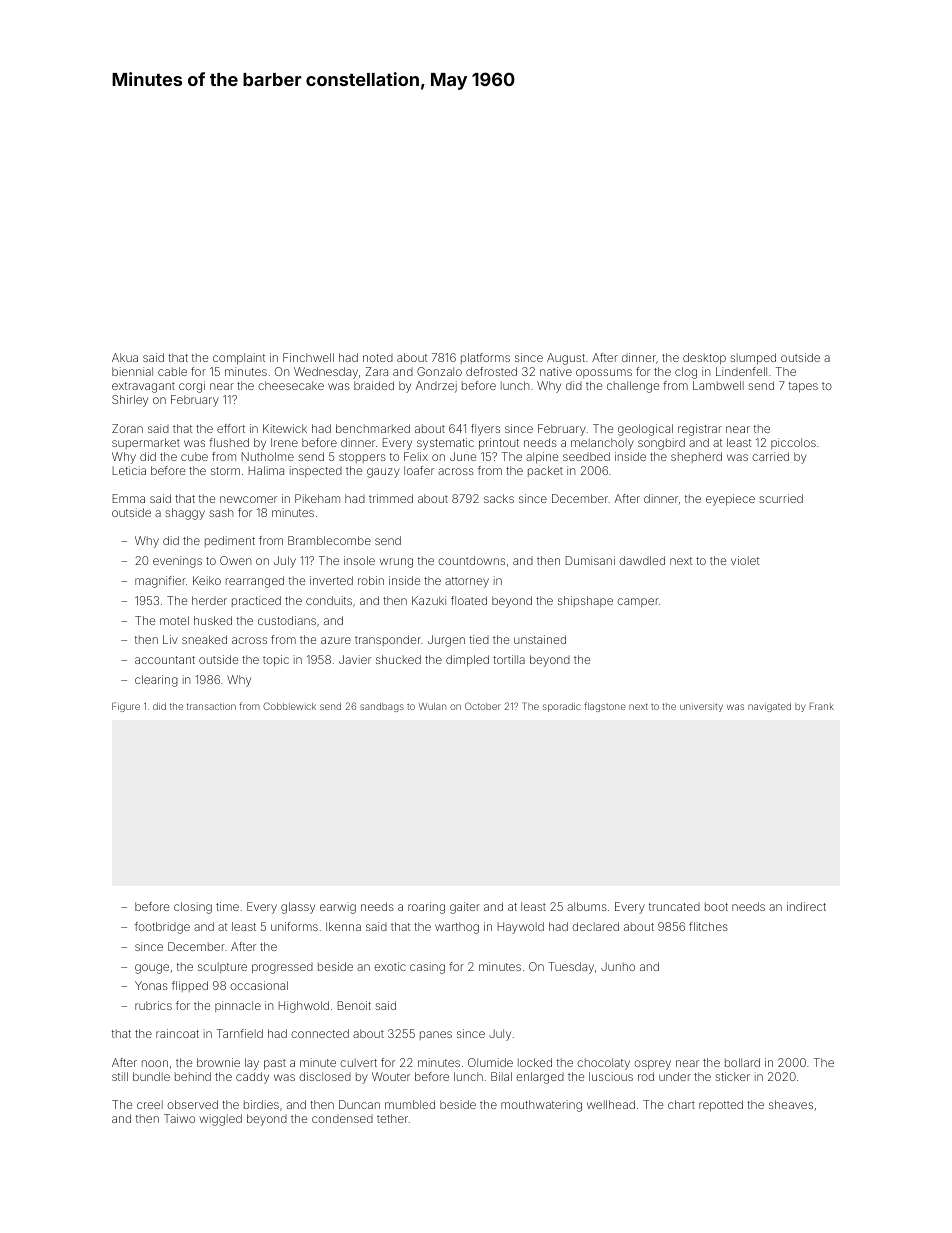  Describe the element at coordinates (125, 357) in the screenshot. I see `Akua` at that location.
